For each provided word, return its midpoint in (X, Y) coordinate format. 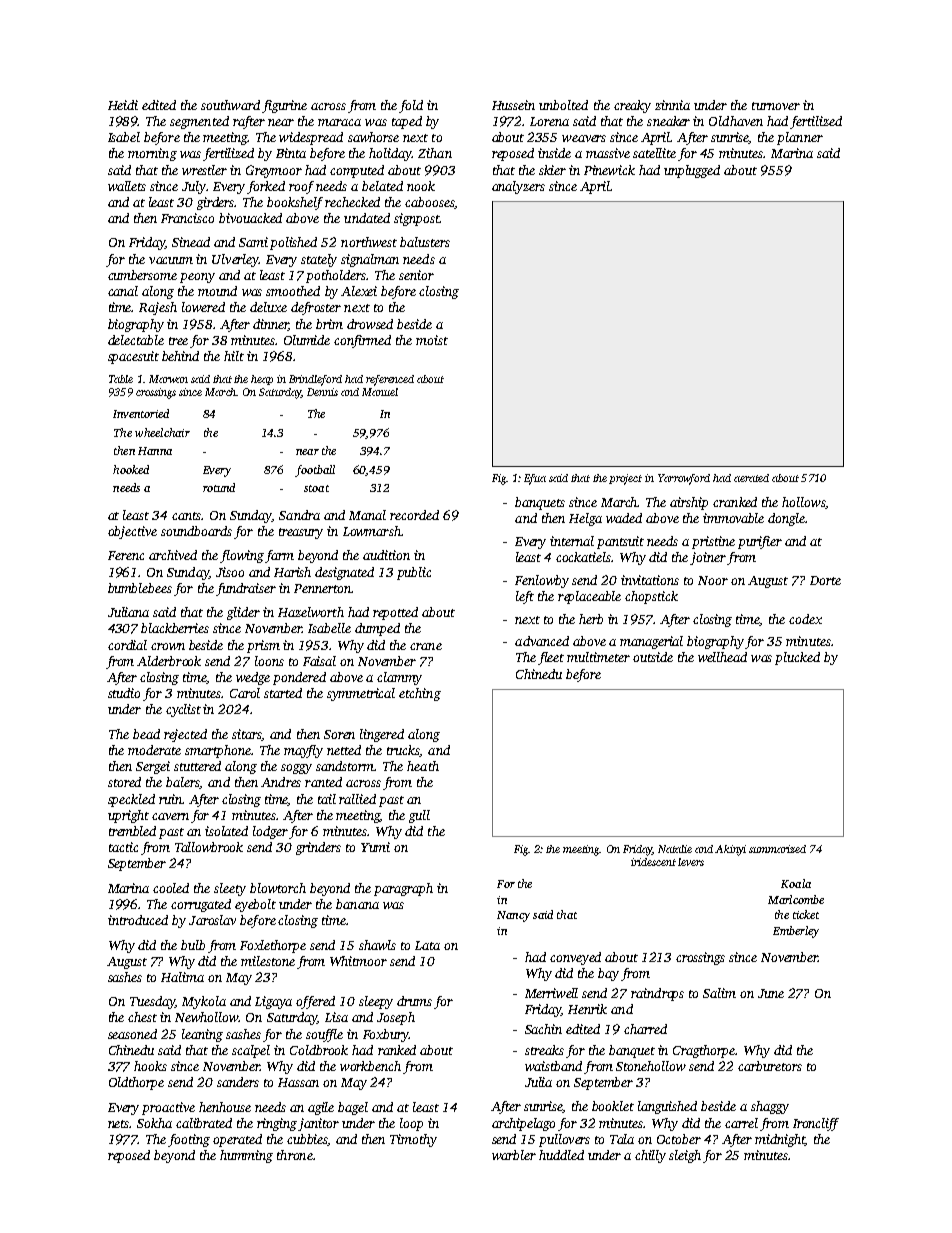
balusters (425, 242)
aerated (751, 478)
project (625, 479)
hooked (131, 469)
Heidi (123, 105)
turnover (776, 106)
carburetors (770, 1066)
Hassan (298, 1082)
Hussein (513, 105)
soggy (296, 769)
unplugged (692, 171)
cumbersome (142, 275)
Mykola (204, 1002)
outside (653, 657)
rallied (357, 799)
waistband (553, 1066)
